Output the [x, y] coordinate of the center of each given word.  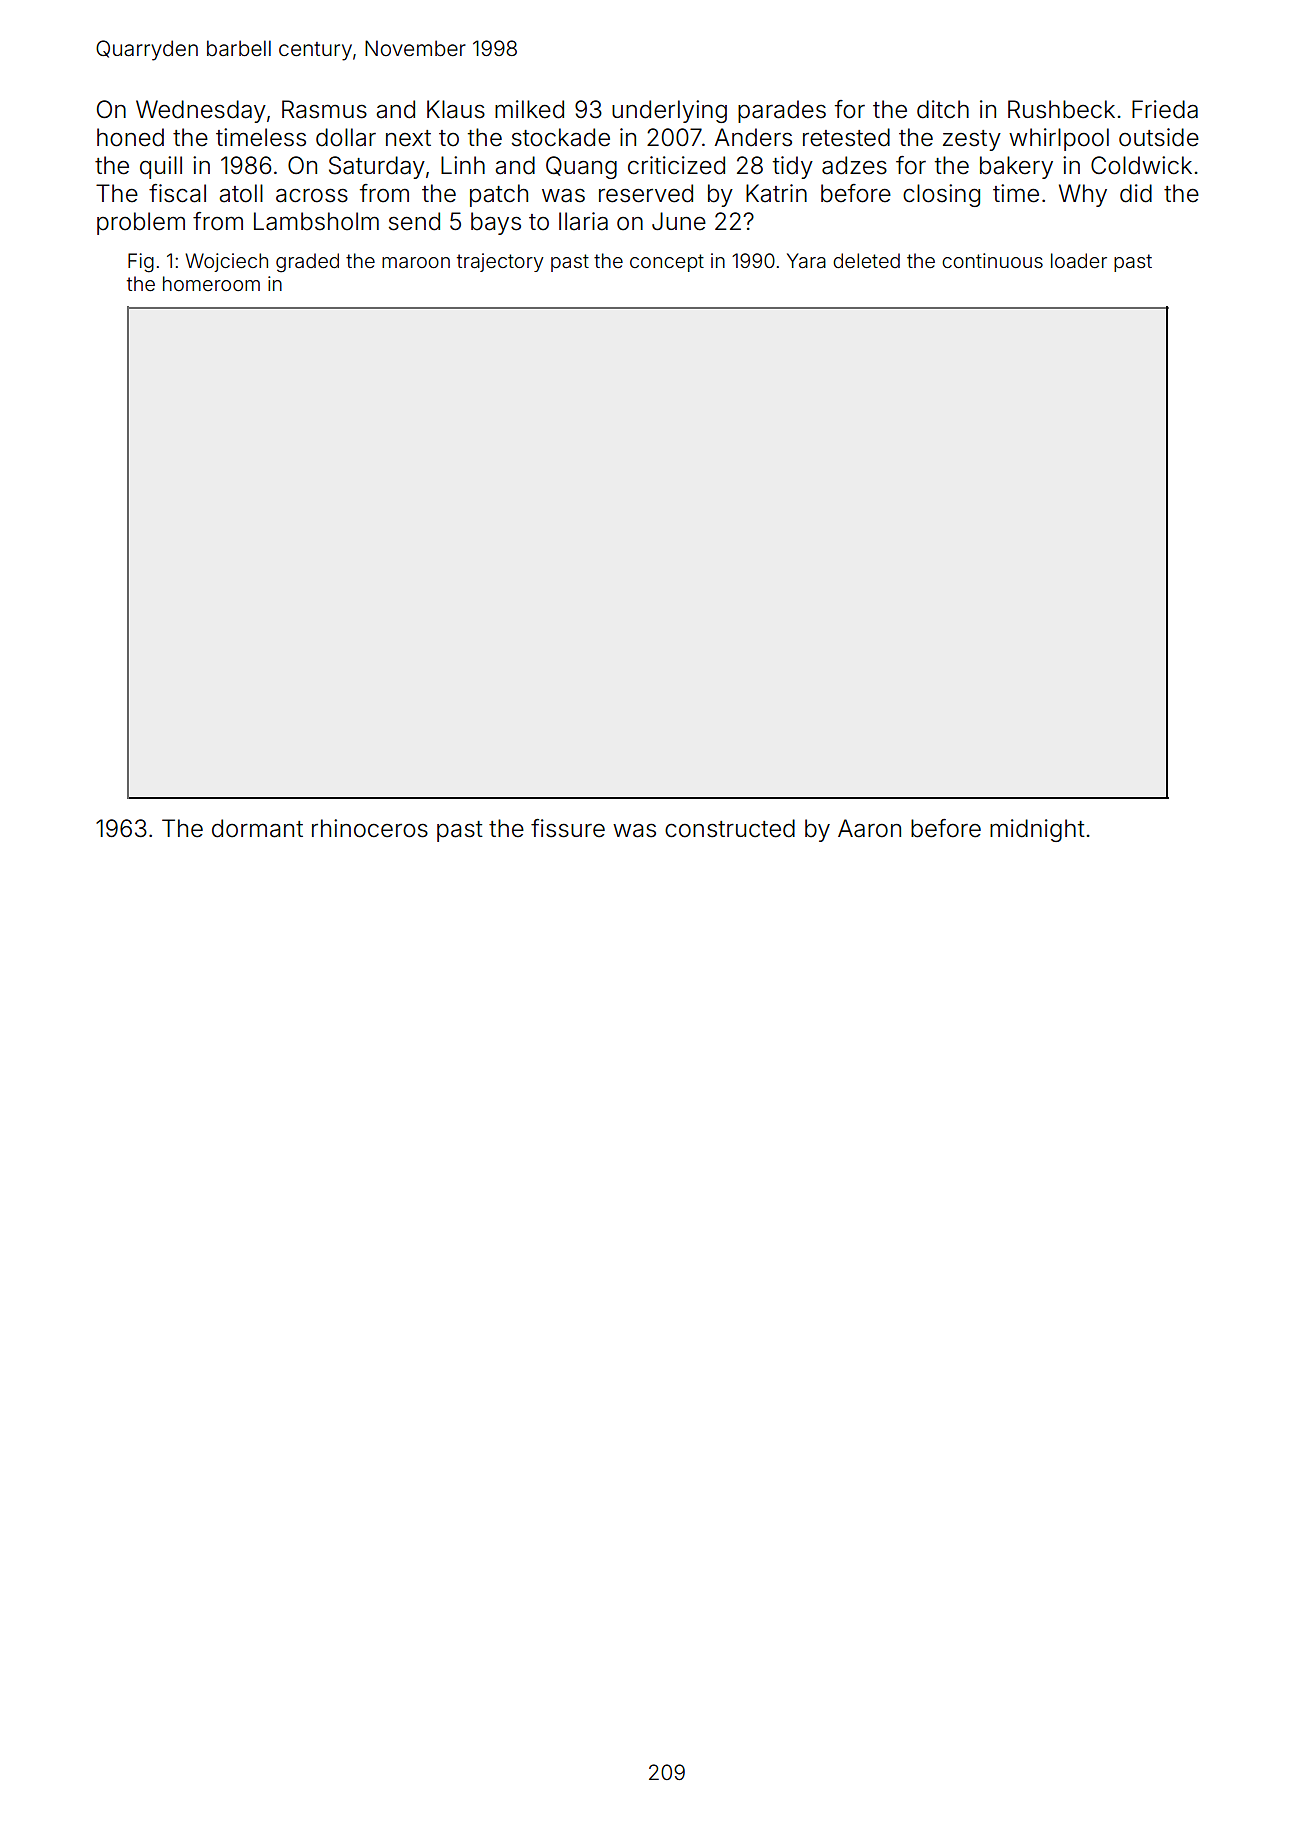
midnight [1037, 830]
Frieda [1165, 109]
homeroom [211, 283]
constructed [730, 828]
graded [307, 263]
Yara [806, 260]
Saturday [377, 167]
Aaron [869, 828]
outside [1159, 137]
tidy [793, 167]
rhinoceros [370, 828]
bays [496, 223]
